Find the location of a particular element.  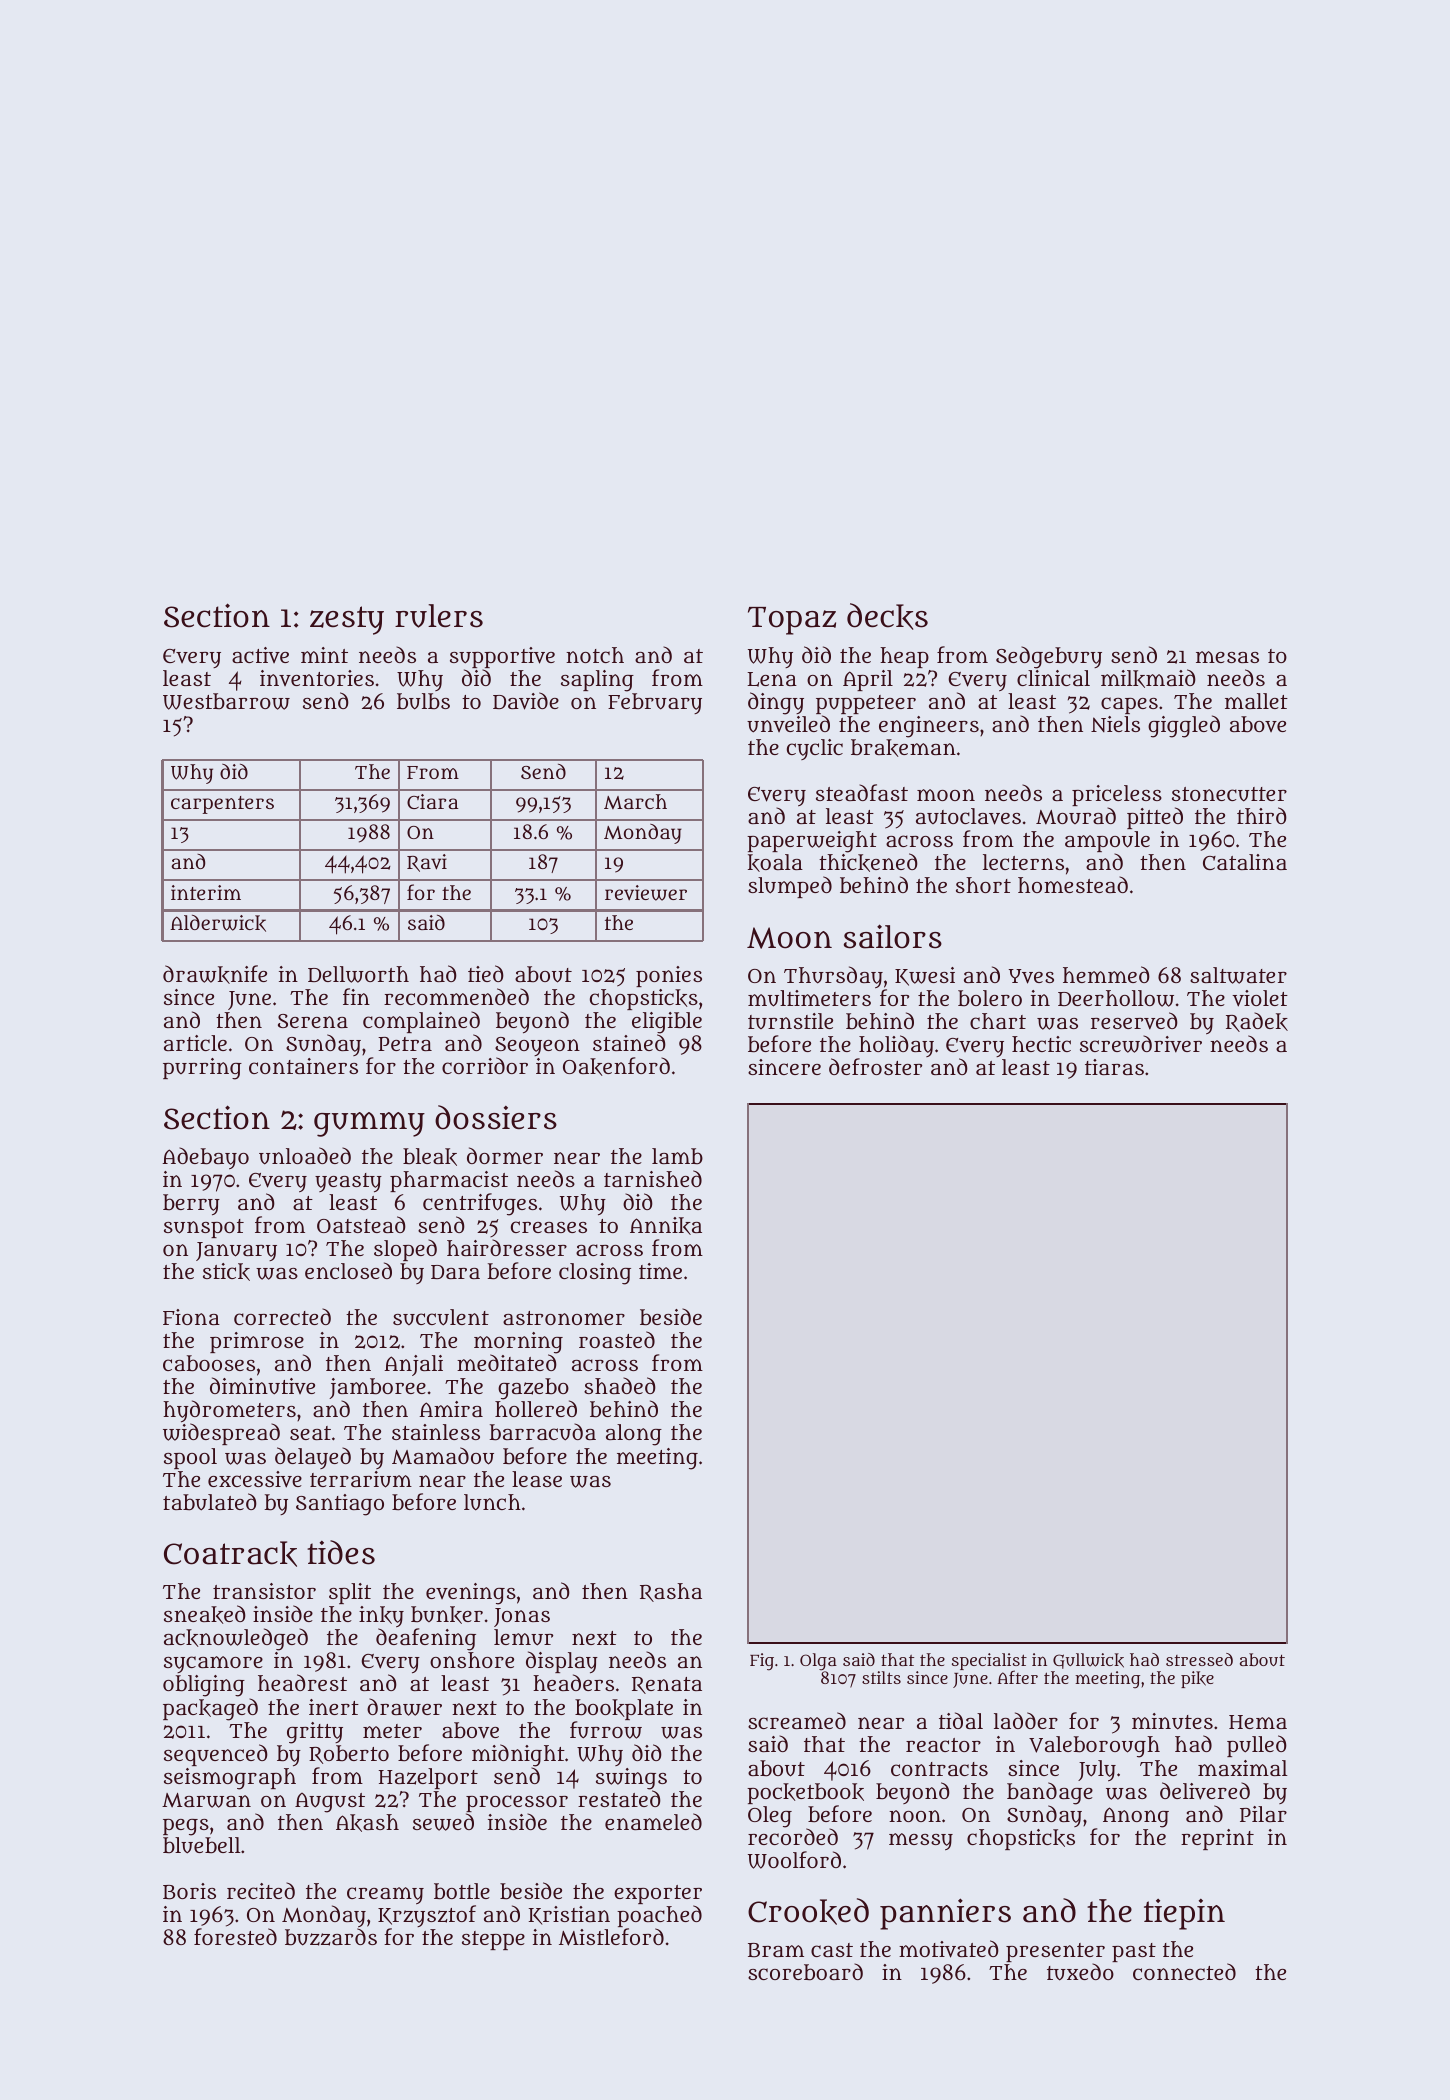

rulers is located at coordinates (439, 616).
